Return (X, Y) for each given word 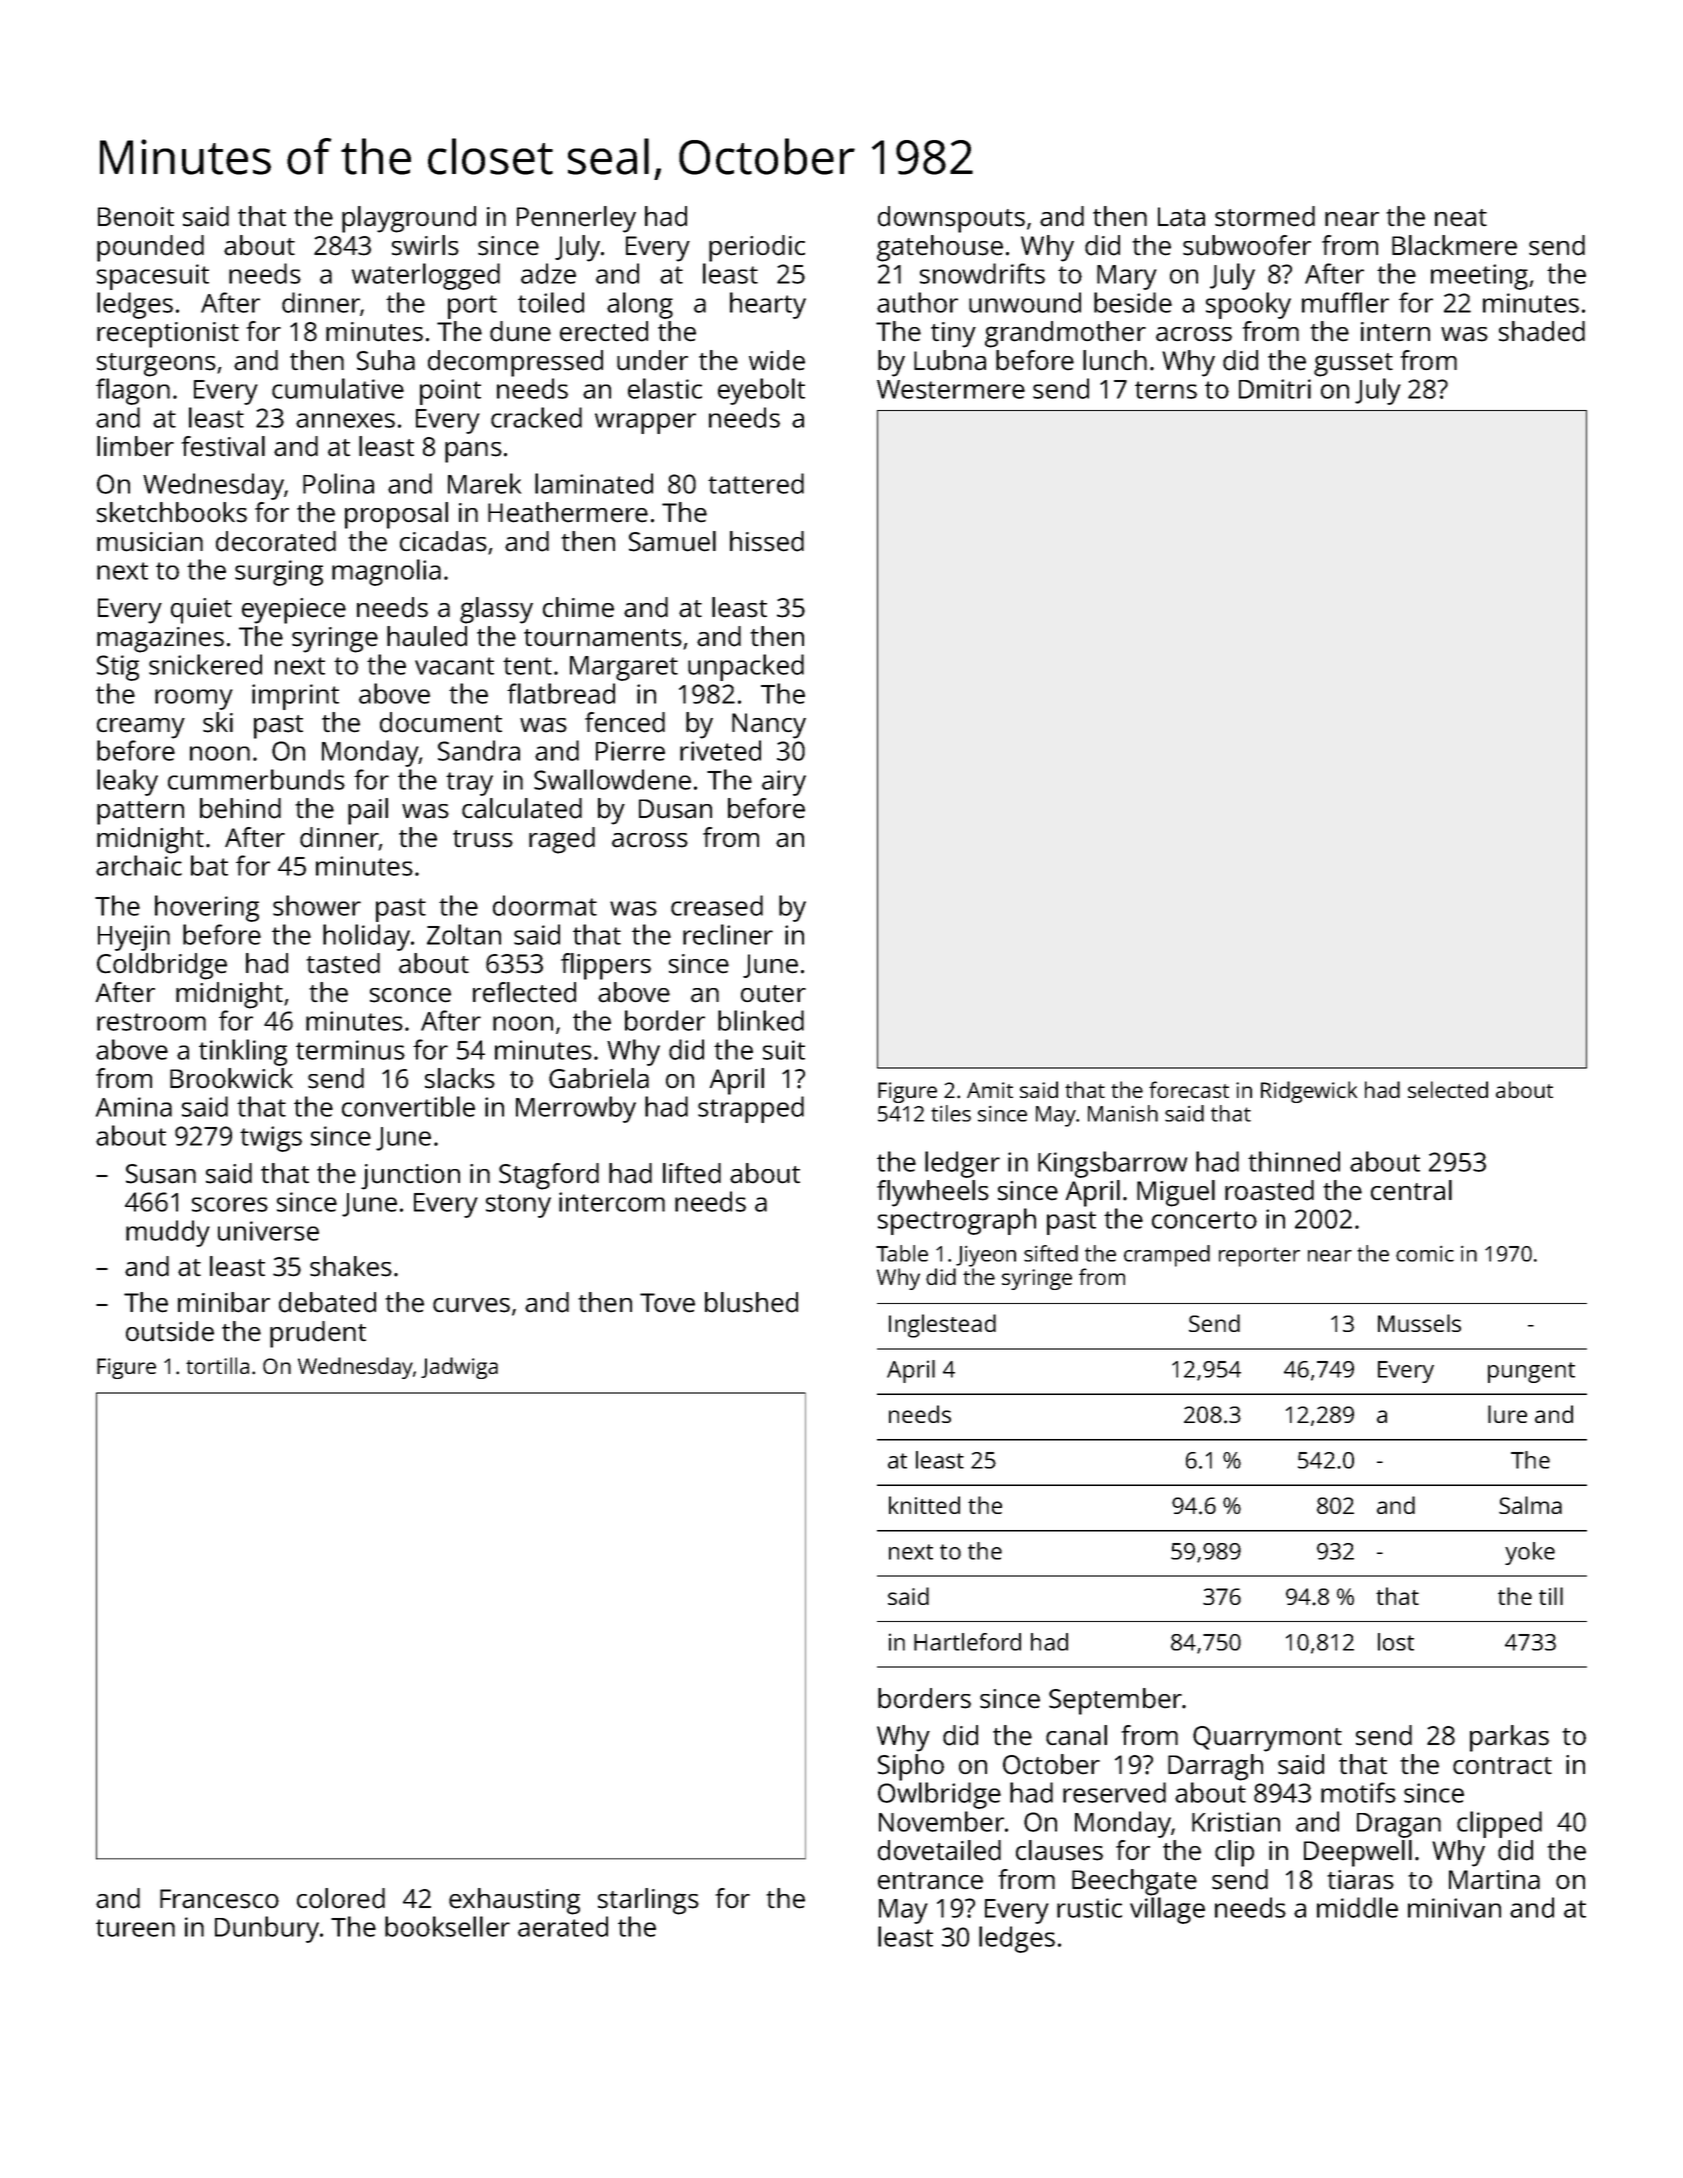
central (1411, 1190)
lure (1507, 1414)
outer (773, 994)
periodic (757, 248)
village (1167, 1910)
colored (341, 1898)
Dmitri (1275, 389)
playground (409, 219)
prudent (318, 1334)
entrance (930, 1881)
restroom (151, 1022)
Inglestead (942, 1326)
